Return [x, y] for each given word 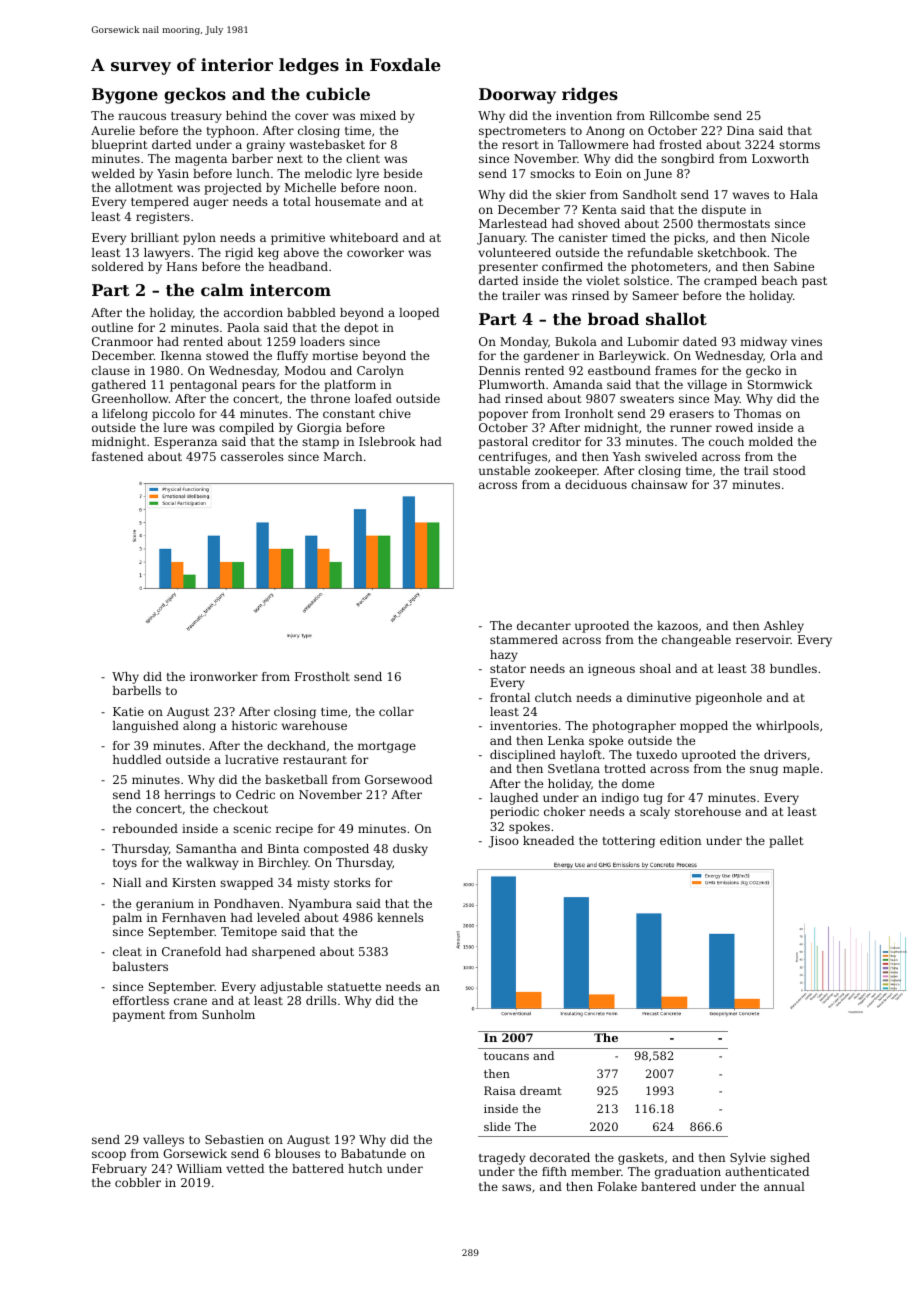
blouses [297, 1153]
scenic [252, 828]
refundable [660, 252]
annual [784, 1186]
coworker [375, 252]
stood [789, 470]
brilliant [155, 237]
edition [681, 840]
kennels [400, 917]
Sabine [794, 266]
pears [258, 387]
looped [419, 314]
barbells [136, 690]
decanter [544, 625]
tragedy [502, 1159]
